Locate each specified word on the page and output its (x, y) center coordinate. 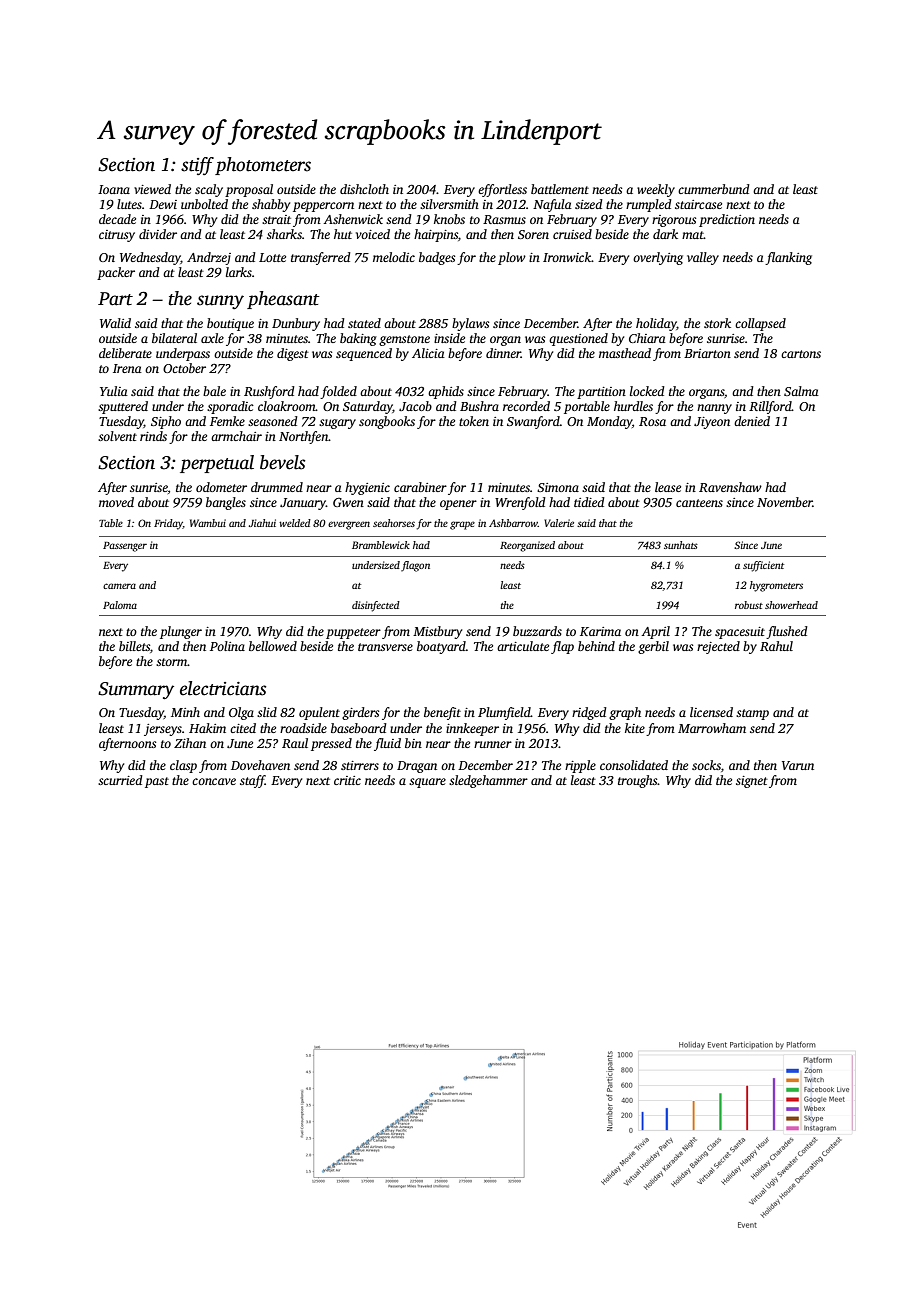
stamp (752, 714)
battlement (560, 189)
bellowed (273, 646)
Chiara (647, 338)
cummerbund (714, 189)
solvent (117, 436)
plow (512, 258)
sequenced (364, 354)
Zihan (190, 743)
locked (647, 391)
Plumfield (504, 713)
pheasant (283, 300)
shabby (271, 205)
